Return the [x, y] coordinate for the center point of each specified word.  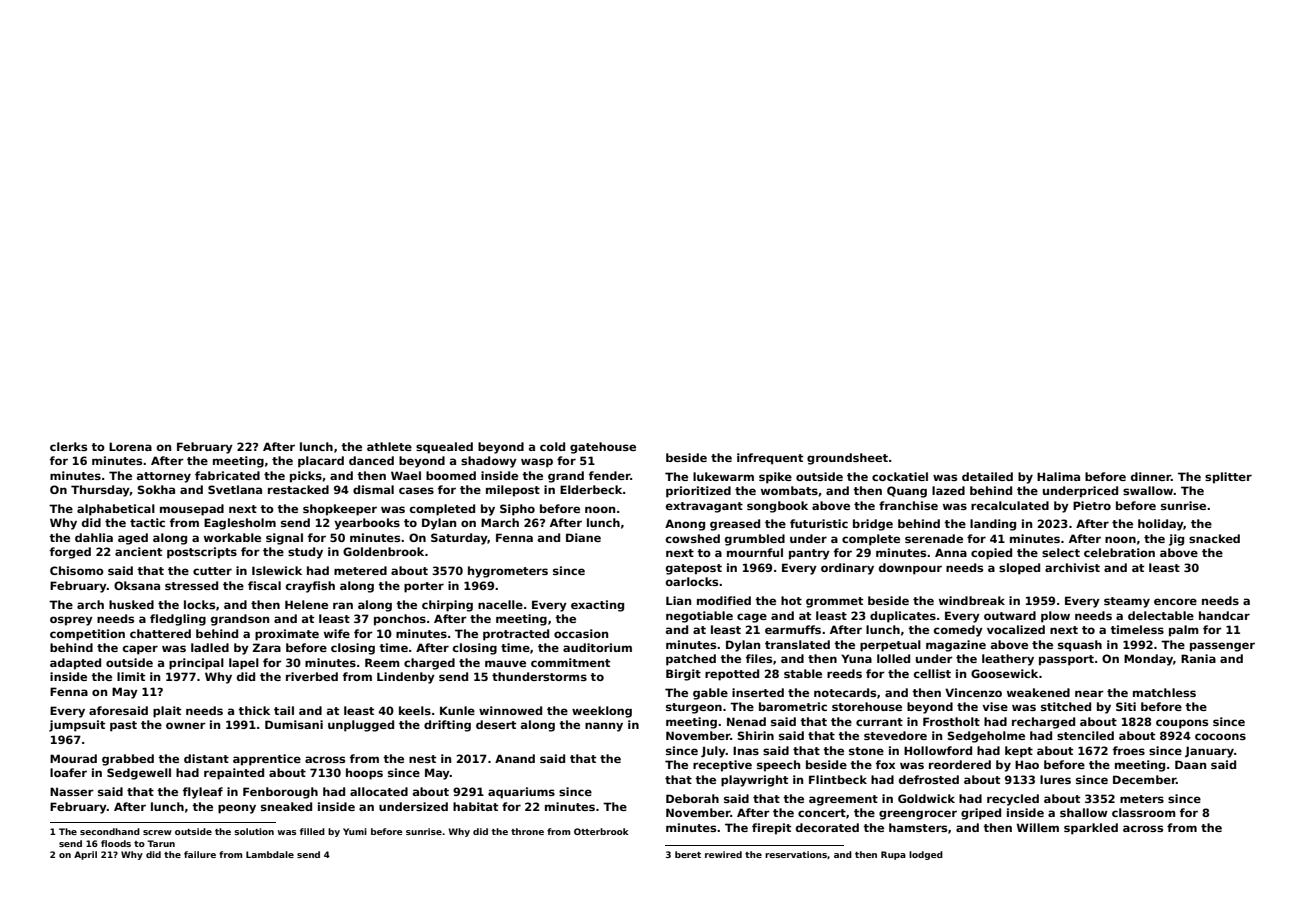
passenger [1222, 647]
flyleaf [203, 793]
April [85, 855]
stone [866, 751]
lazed [948, 490]
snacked [1214, 538]
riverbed [312, 676]
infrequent [770, 459]
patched [691, 660]
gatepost [694, 569]
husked [131, 604]
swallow [1148, 490]
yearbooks [367, 524]
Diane [583, 537]
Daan [1190, 764]
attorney [164, 477]
